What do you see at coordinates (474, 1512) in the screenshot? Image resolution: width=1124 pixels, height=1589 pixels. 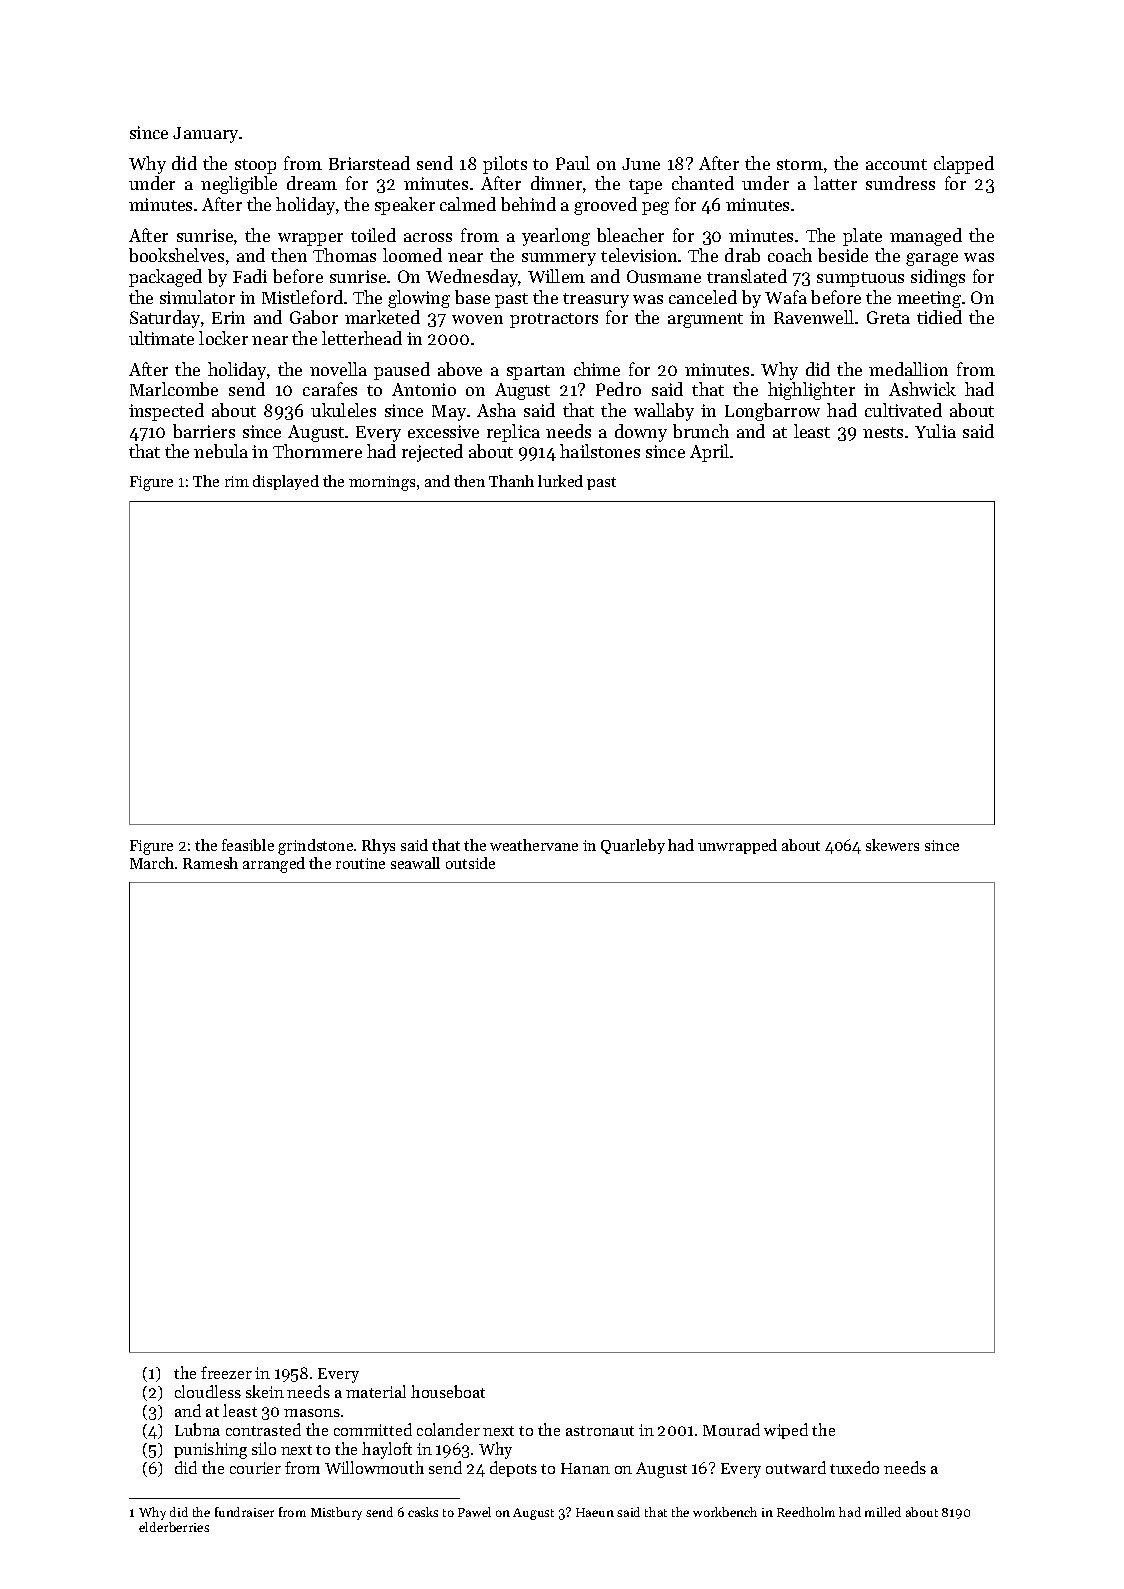 I see `Pawel` at bounding box center [474, 1512].
